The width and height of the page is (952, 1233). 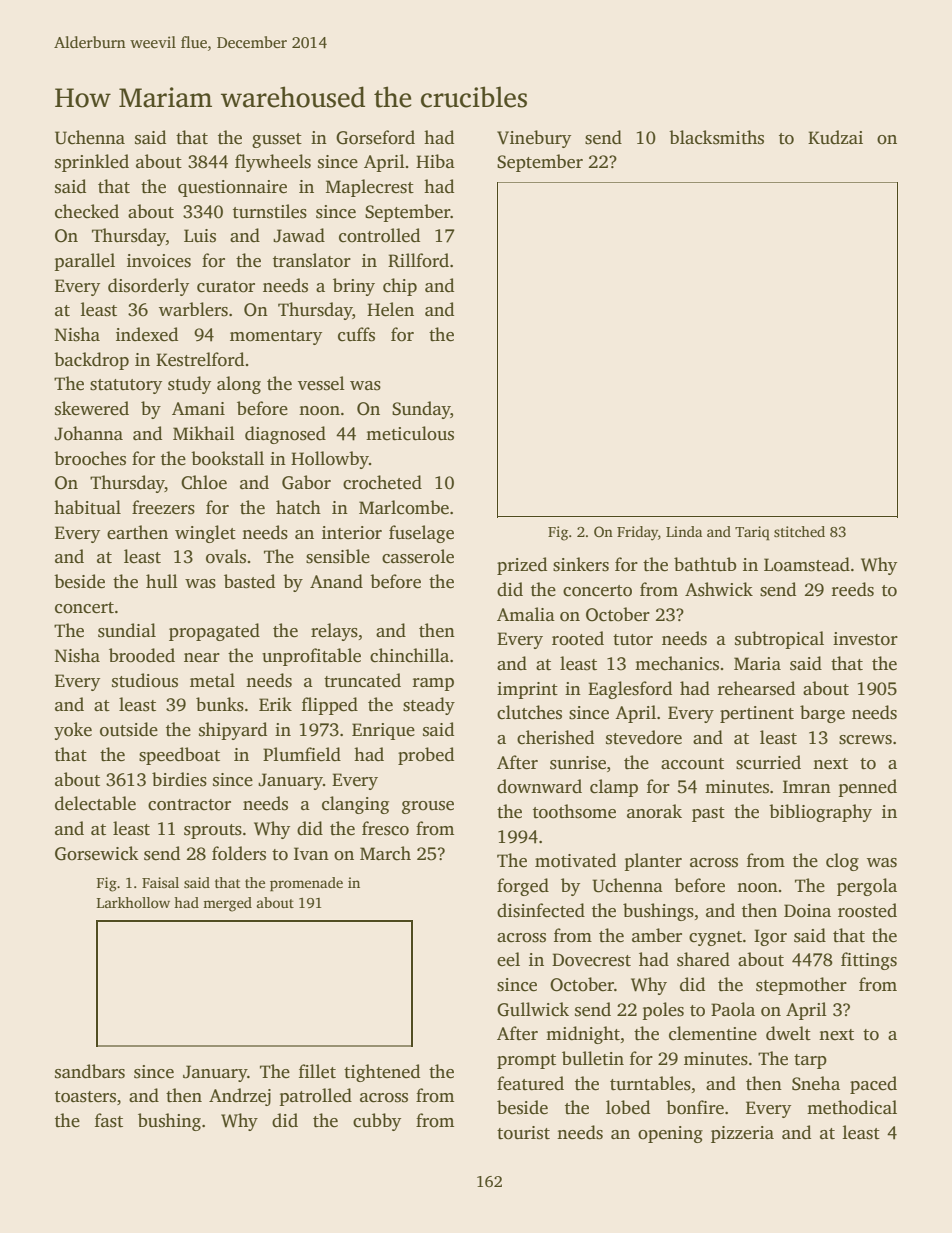 What do you see at coordinates (684, 531) in the page?
I see `Linda` at bounding box center [684, 531].
